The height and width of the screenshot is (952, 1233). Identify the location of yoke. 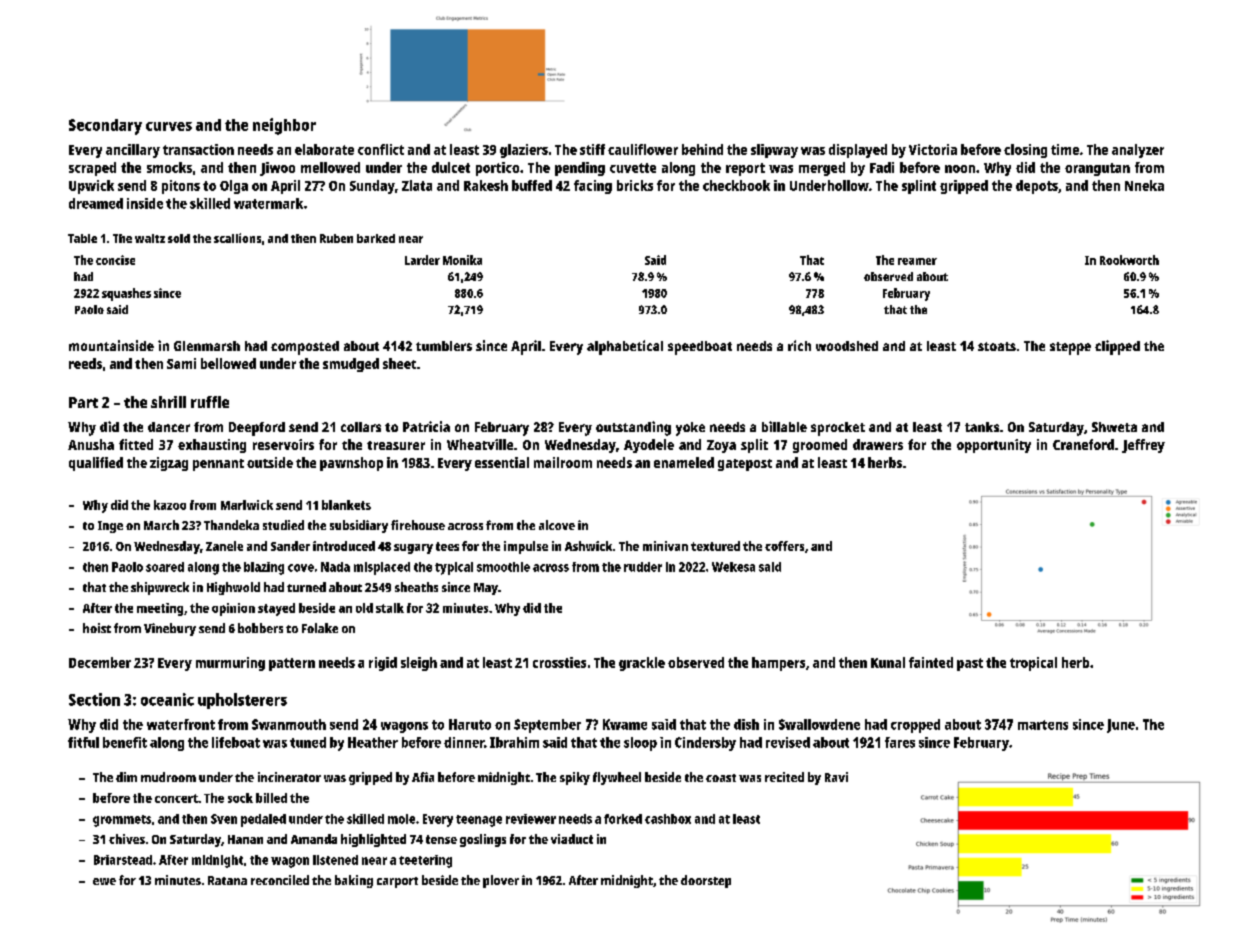
(690, 429).
